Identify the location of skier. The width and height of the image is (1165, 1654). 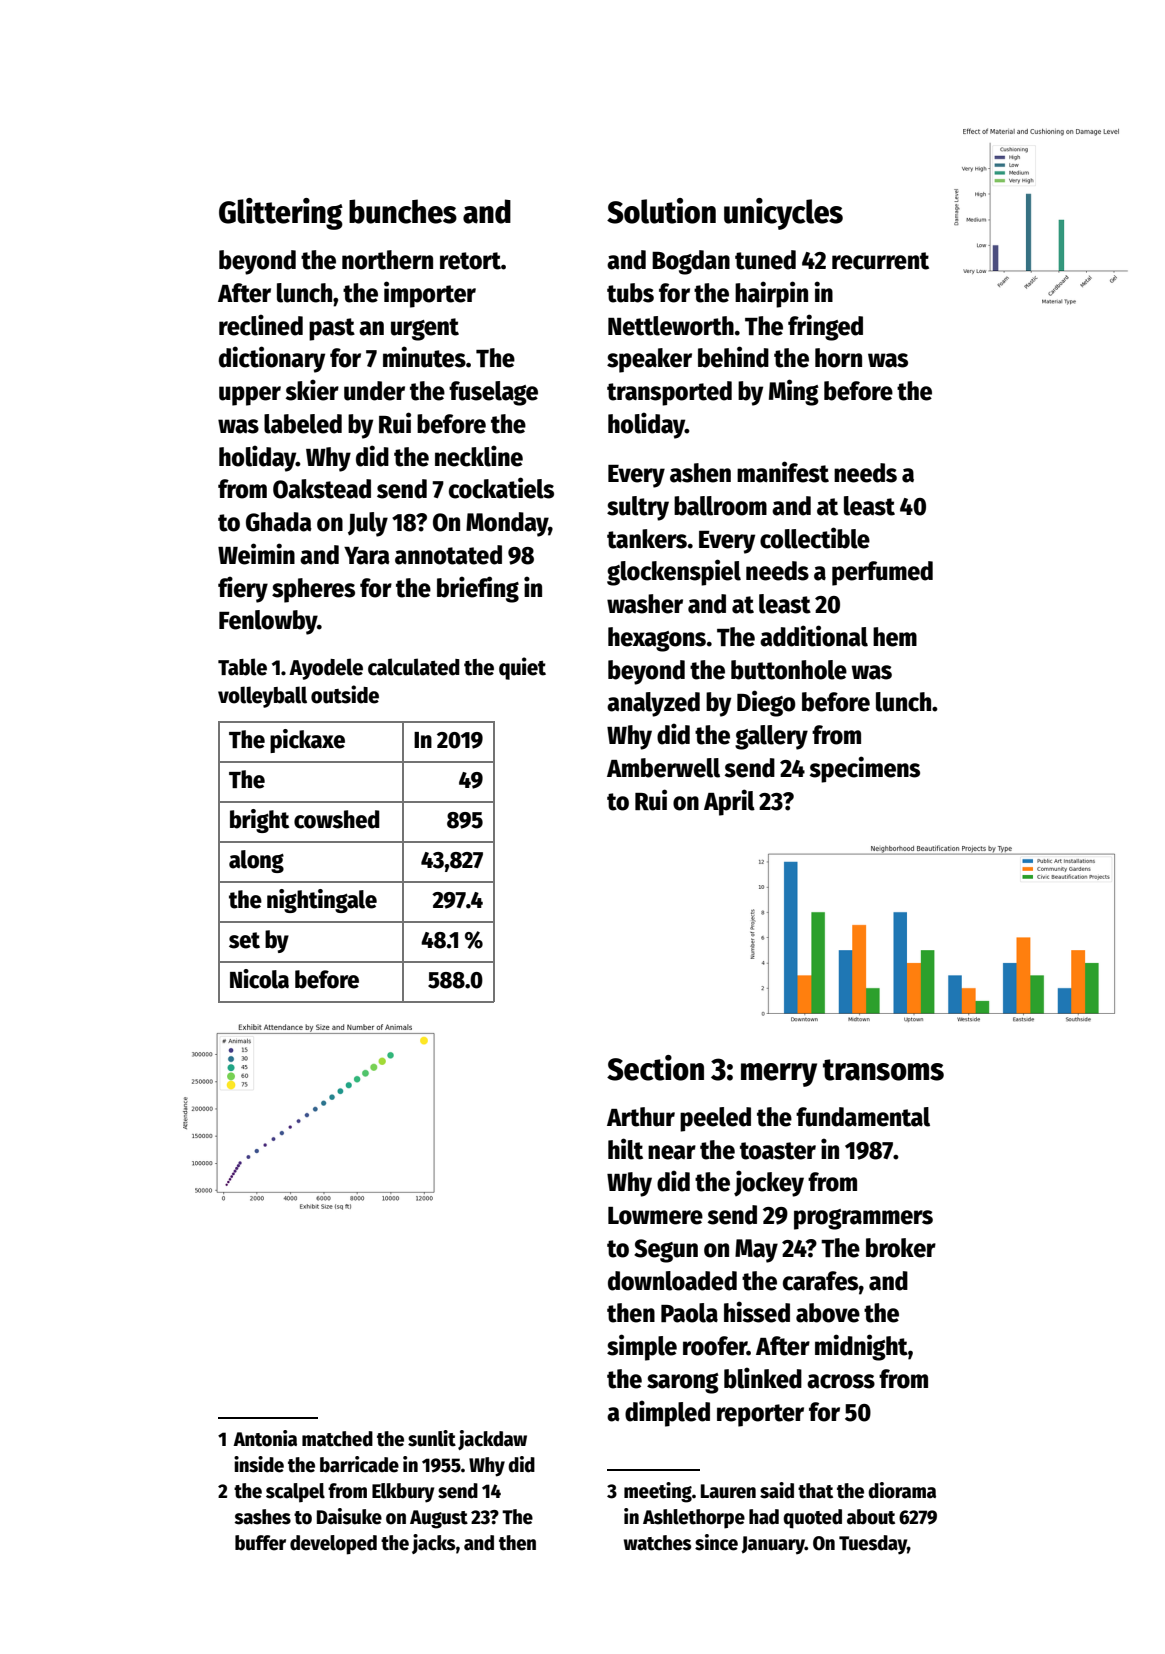
(312, 390).
